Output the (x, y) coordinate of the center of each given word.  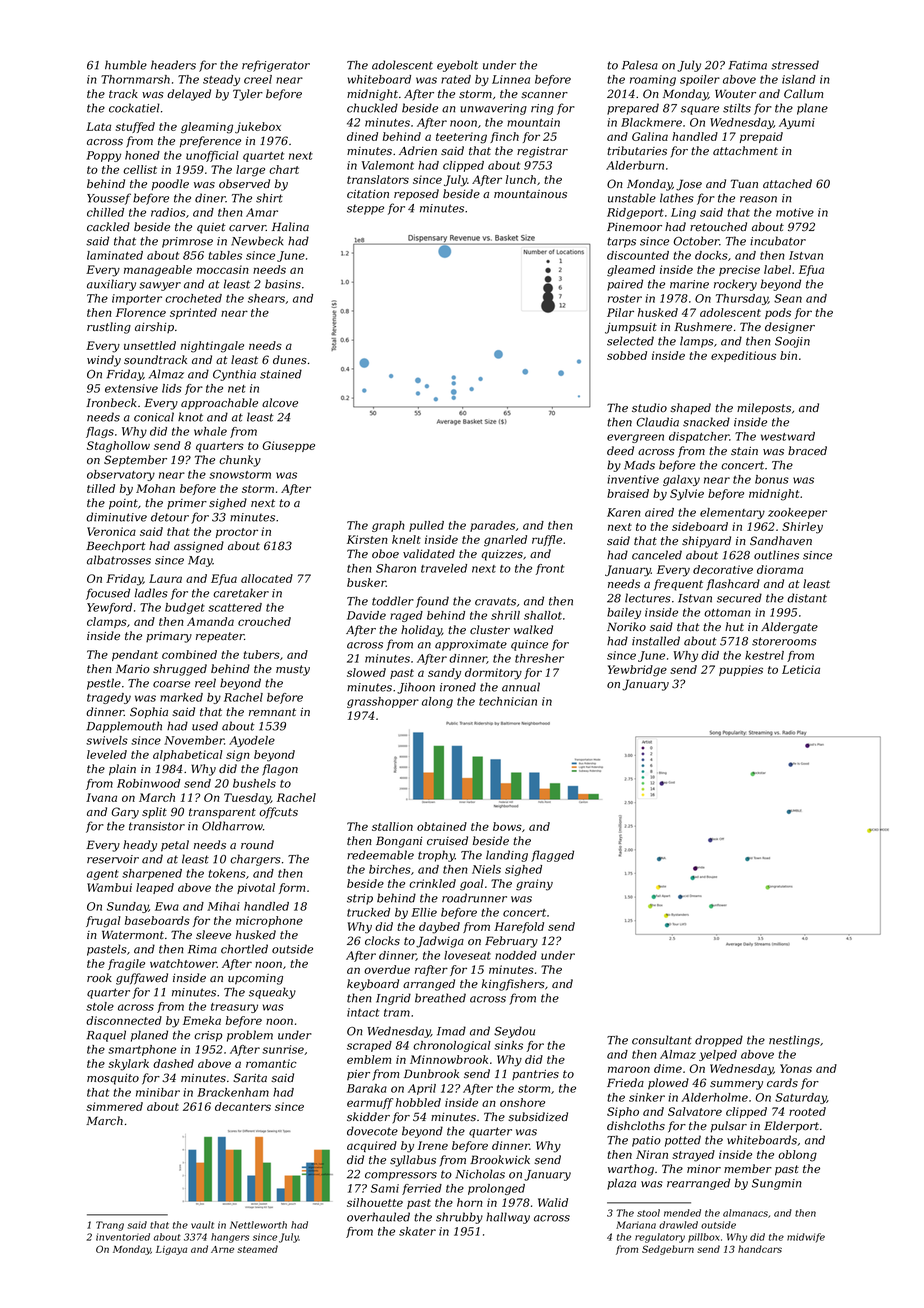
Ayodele (252, 741)
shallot (543, 615)
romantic (271, 1063)
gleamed (631, 271)
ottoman (727, 613)
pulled (426, 526)
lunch (521, 179)
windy (104, 361)
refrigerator (276, 66)
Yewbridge (637, 671)
